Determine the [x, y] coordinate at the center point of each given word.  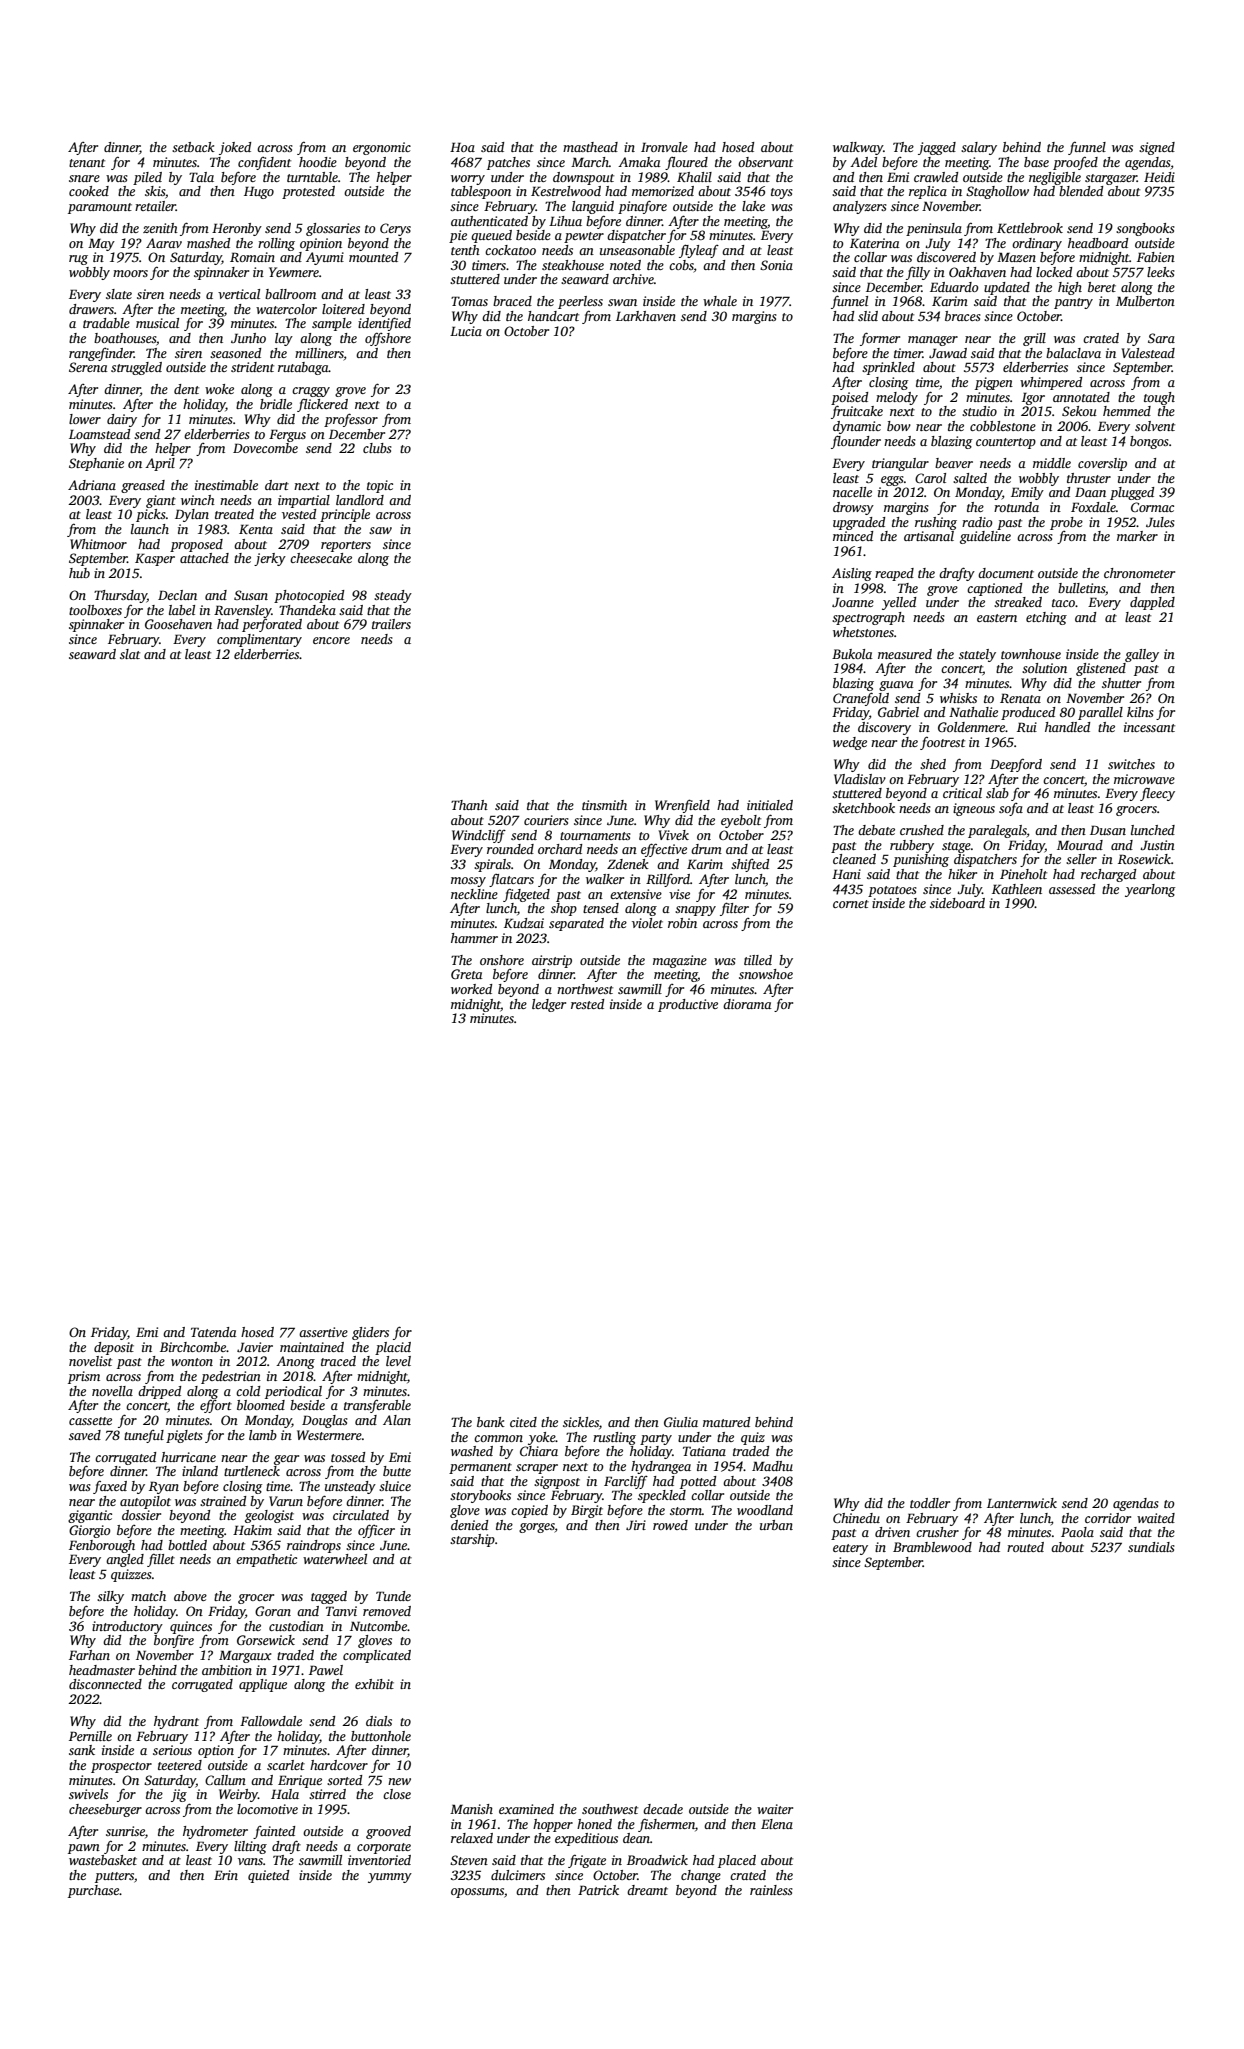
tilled [758, 960]
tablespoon [481, 192]
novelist [90, 1361]
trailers [391, 624]
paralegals [997, 831]
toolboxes [95, 610]
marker [1137, 536]
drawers [91, 309]
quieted [268, 1876]
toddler [930, 1503]
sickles [581, 1422]
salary [979, 148]
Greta [467, 974]
